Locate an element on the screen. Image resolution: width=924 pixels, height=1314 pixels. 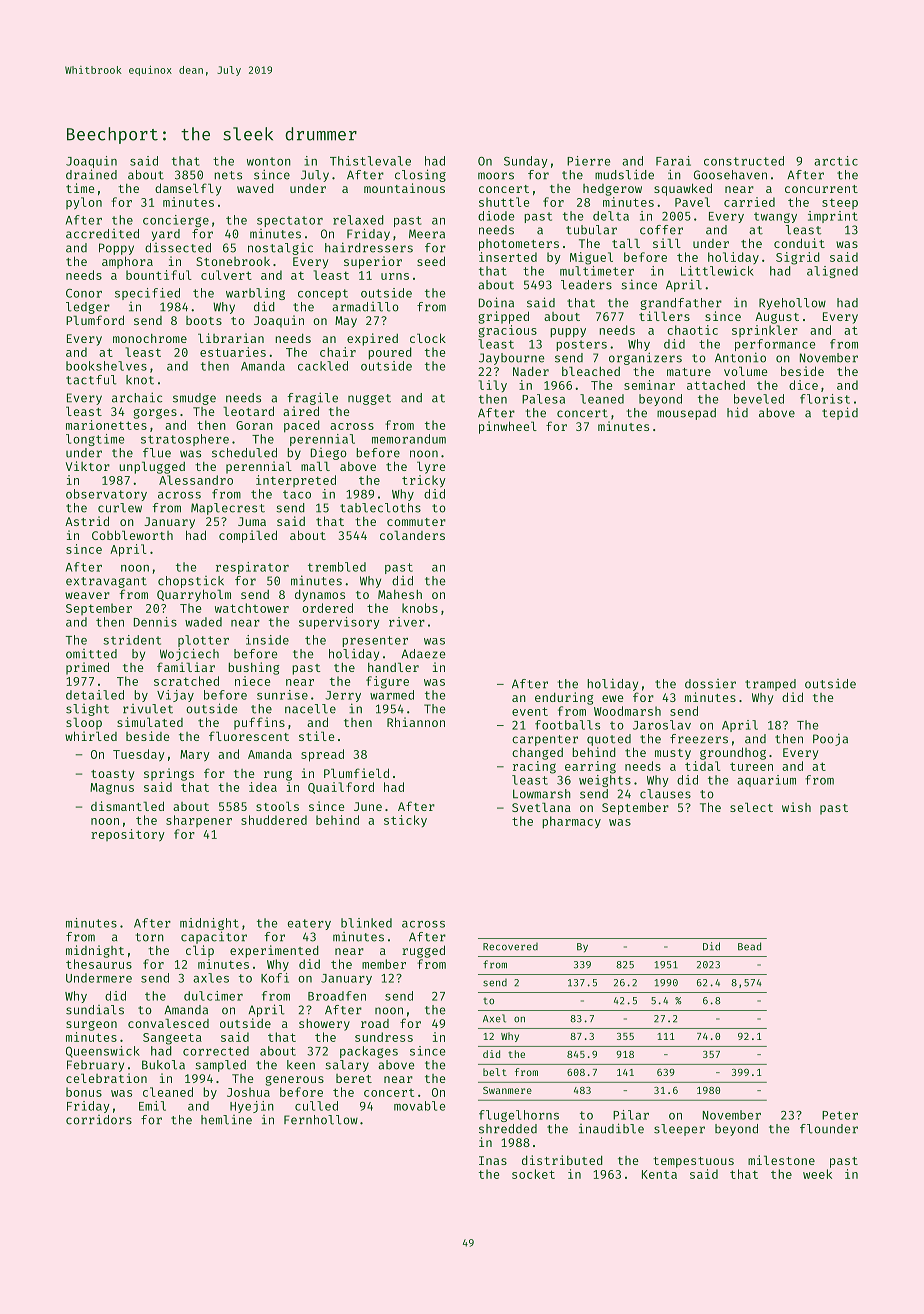
estuaries is located at coordinates (233, 352).
